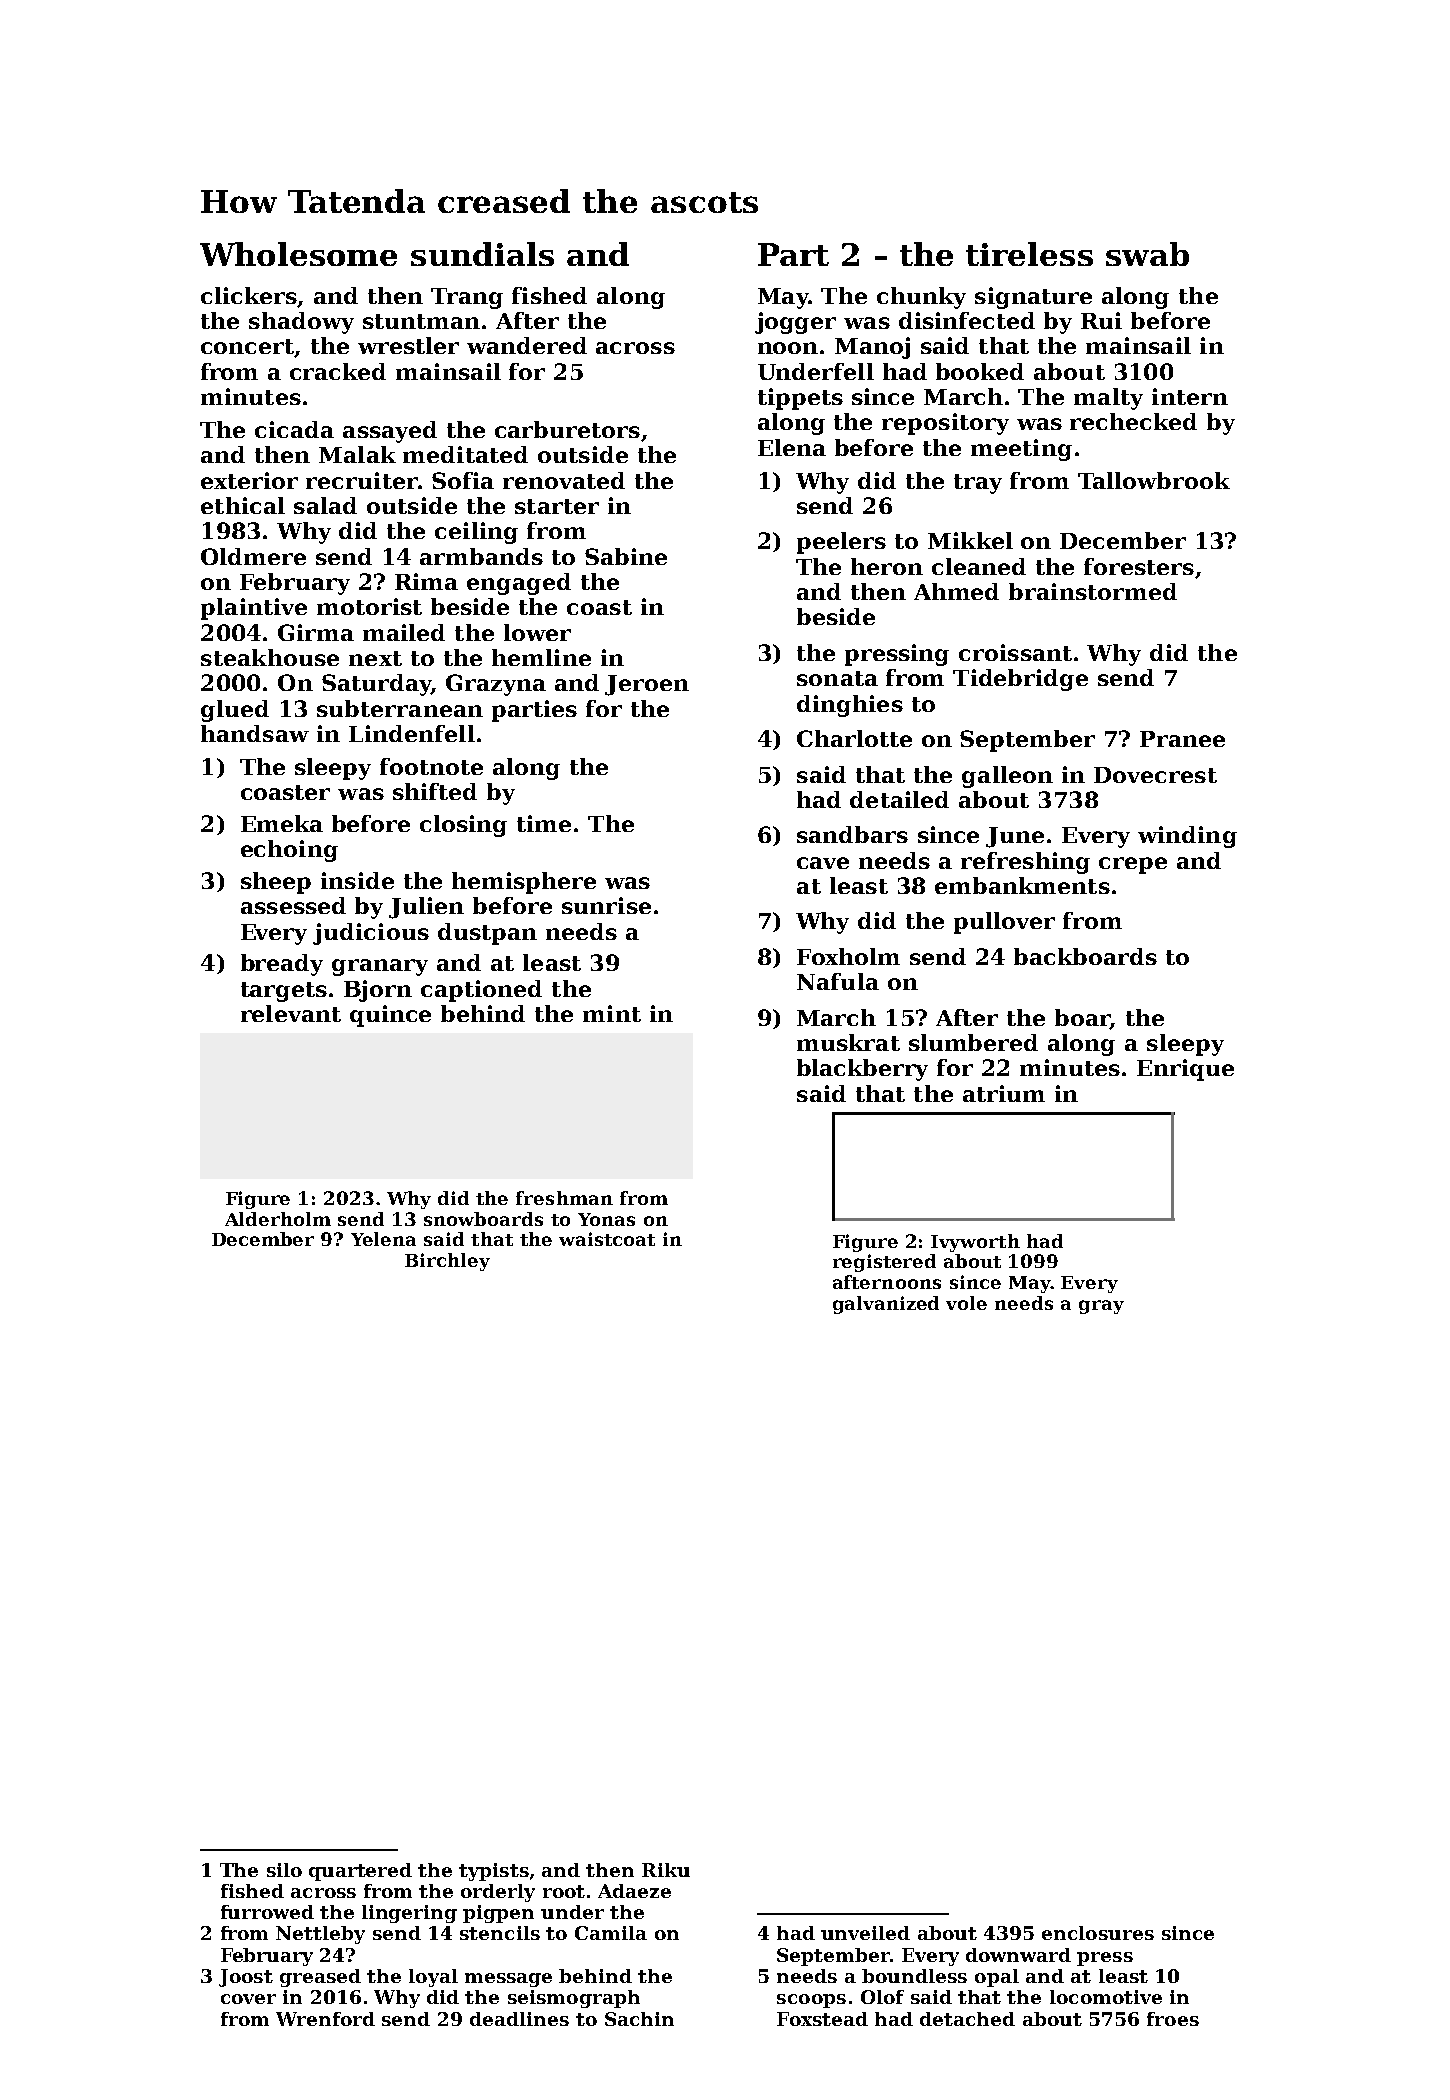 This screenshot has width=1450, height=2100. I want to click on downward, so click(1018, 1955).
